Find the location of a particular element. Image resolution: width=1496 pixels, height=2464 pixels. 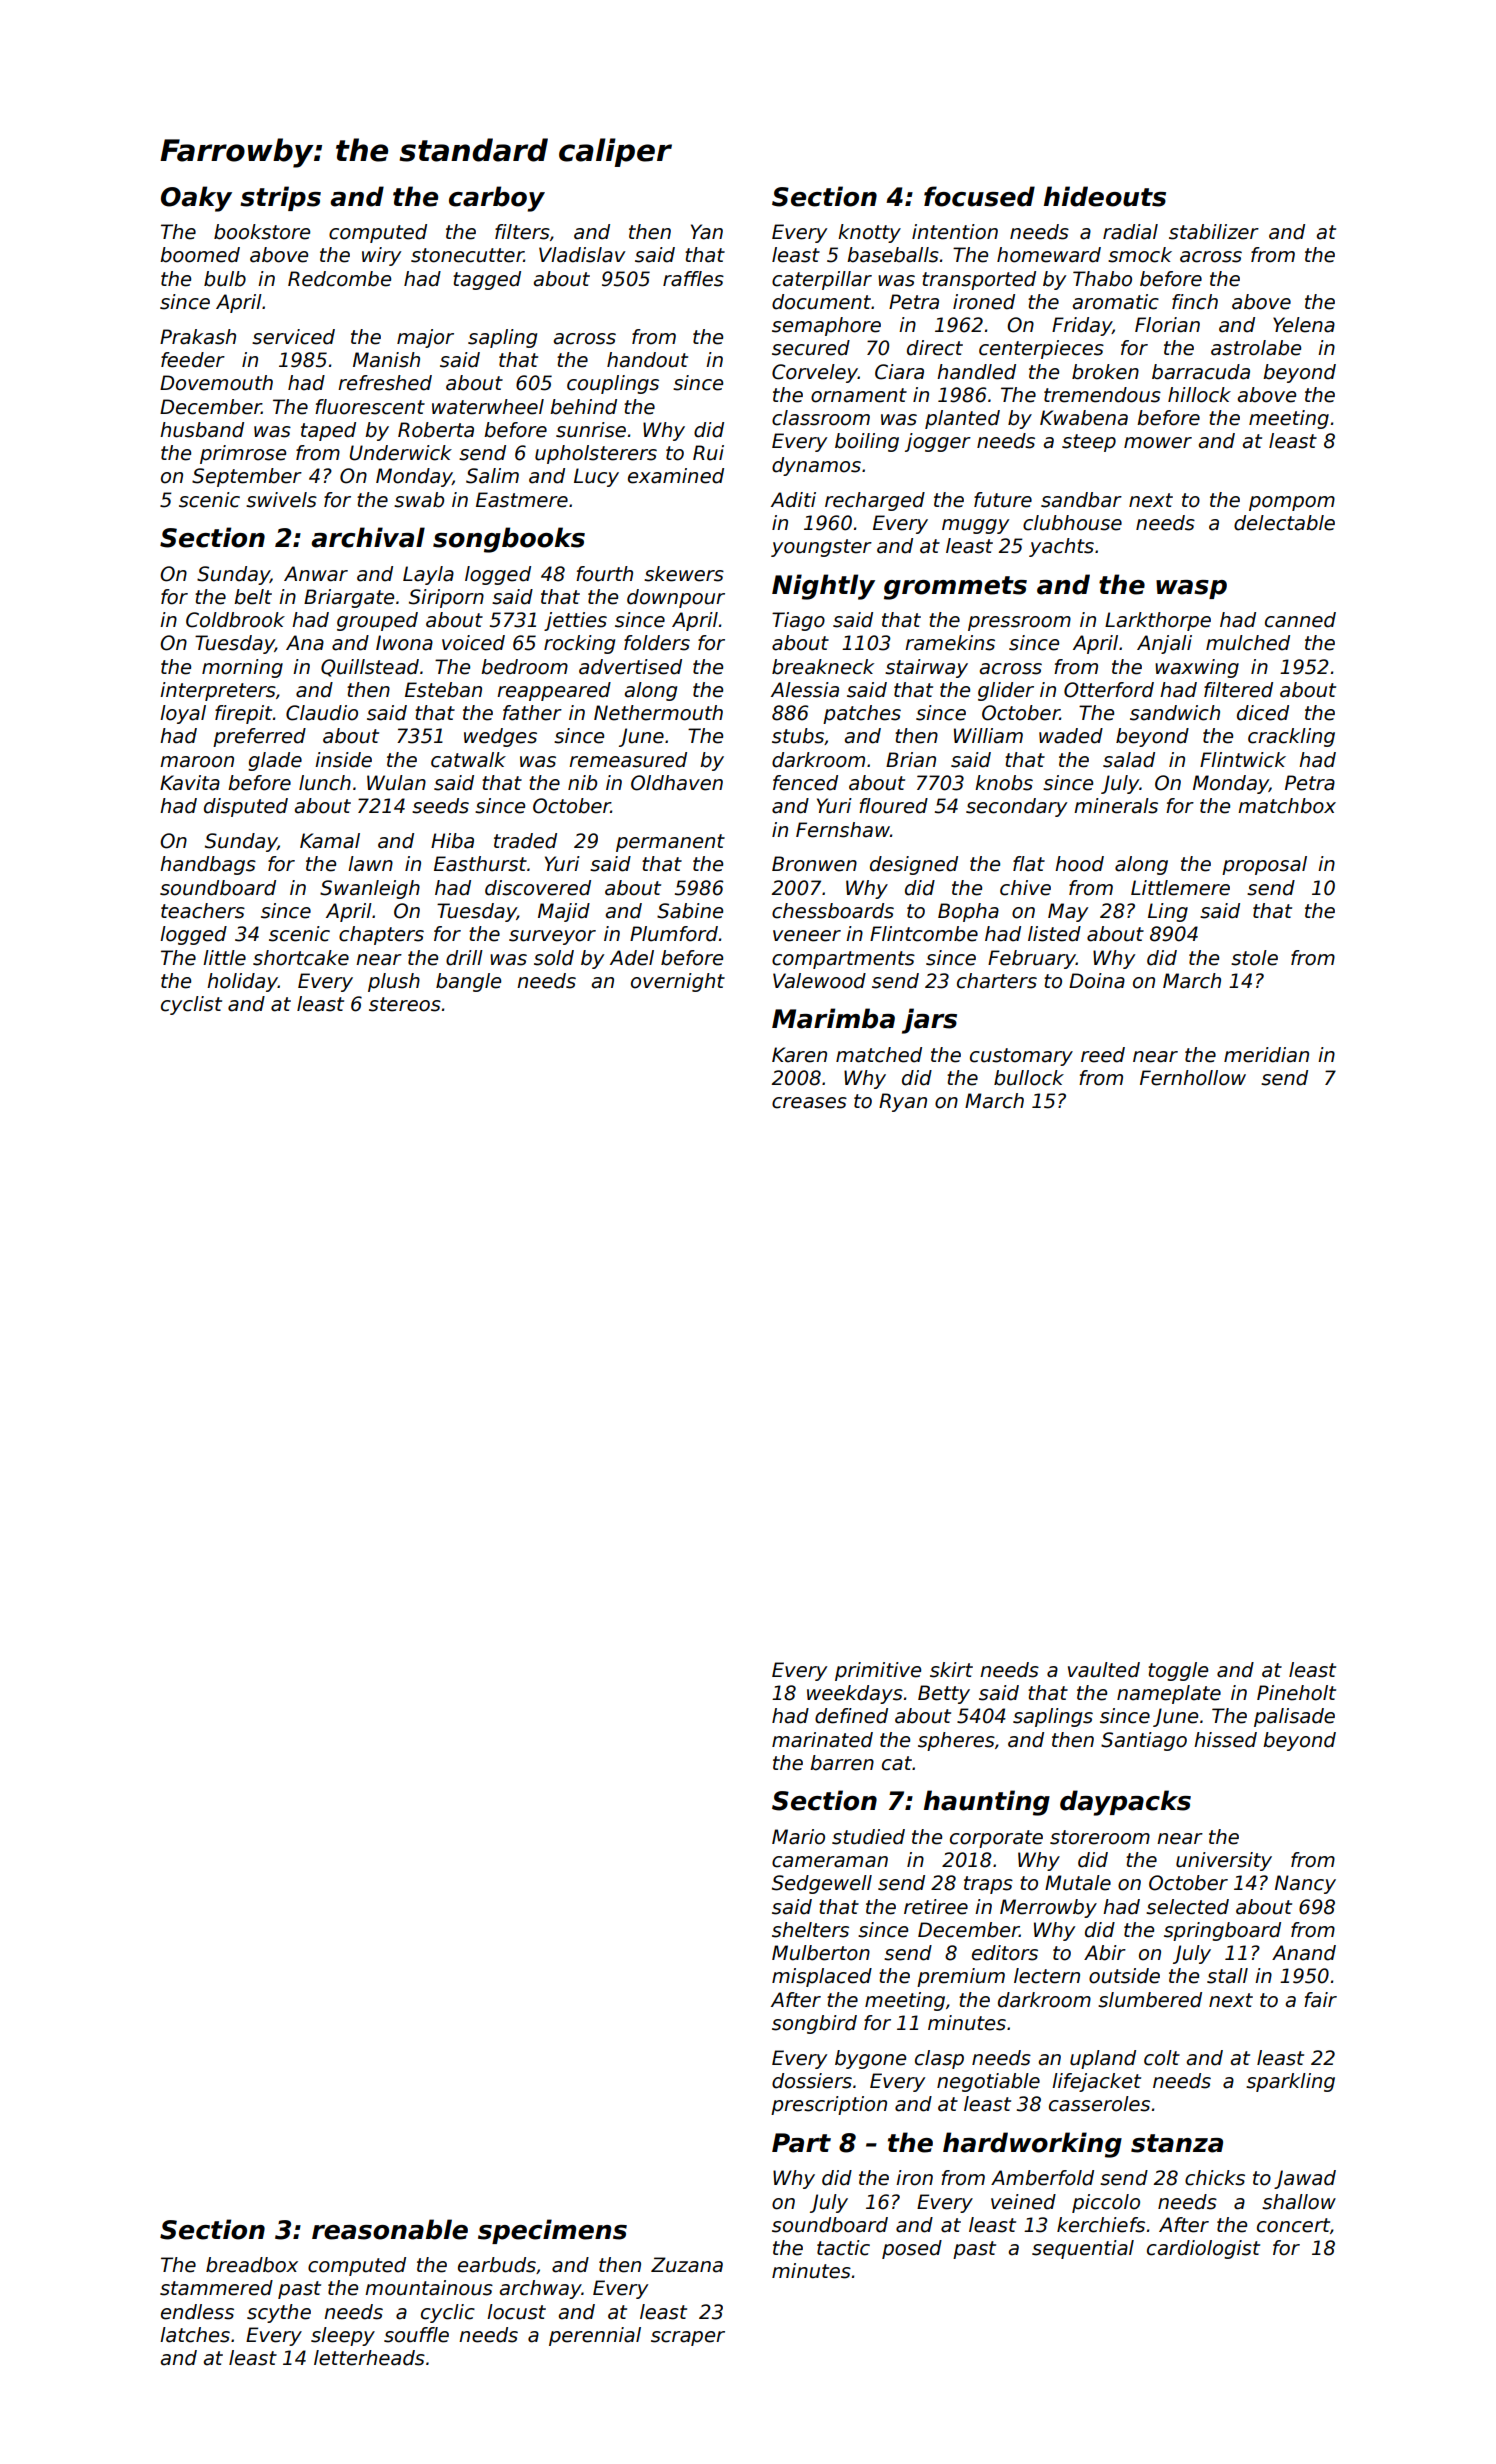

weekdays is located at coordinates (855, 1694).
